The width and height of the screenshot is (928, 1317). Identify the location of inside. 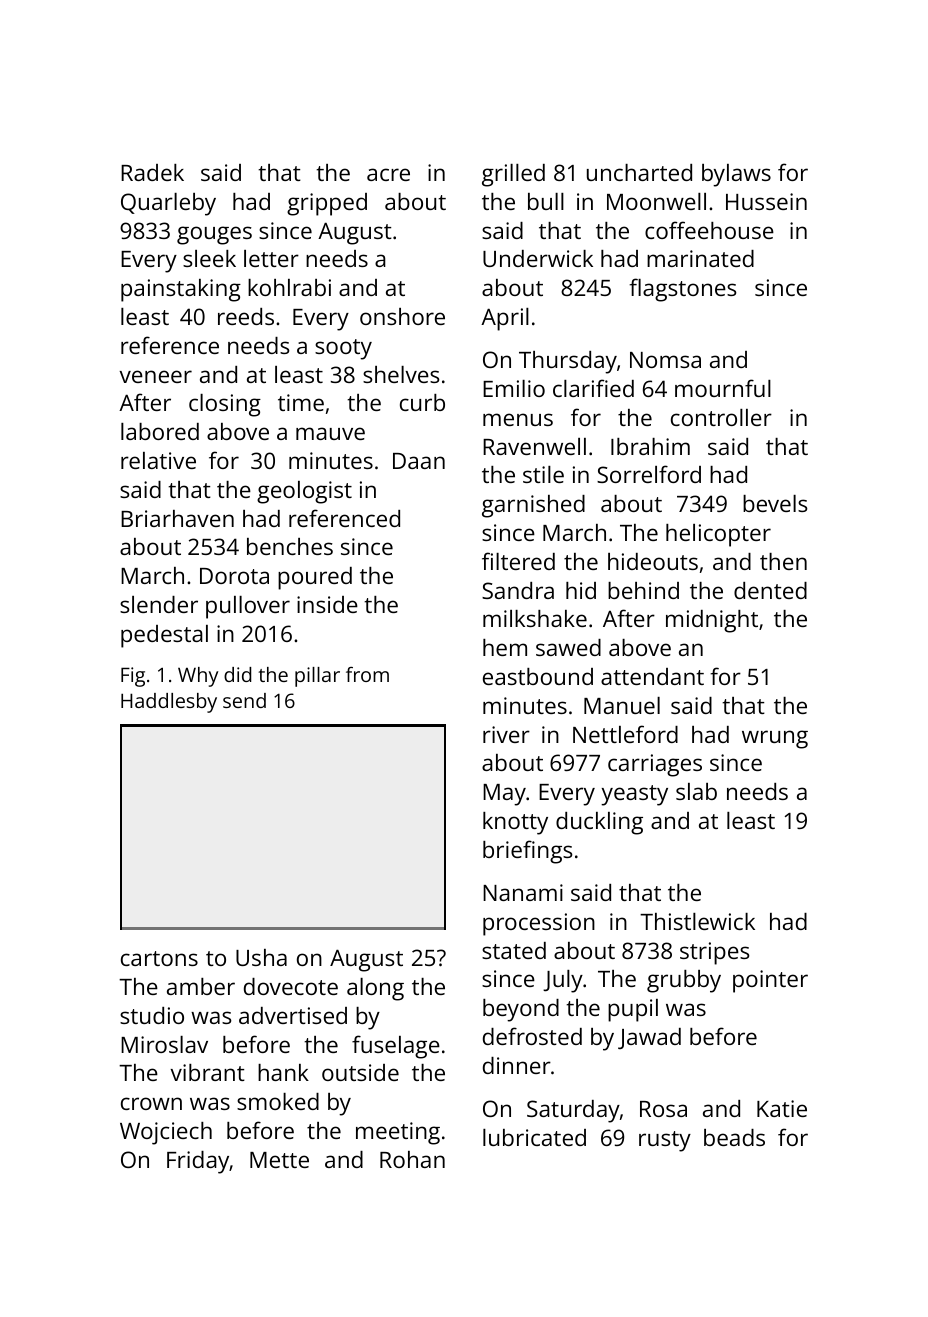
(327, 604).
